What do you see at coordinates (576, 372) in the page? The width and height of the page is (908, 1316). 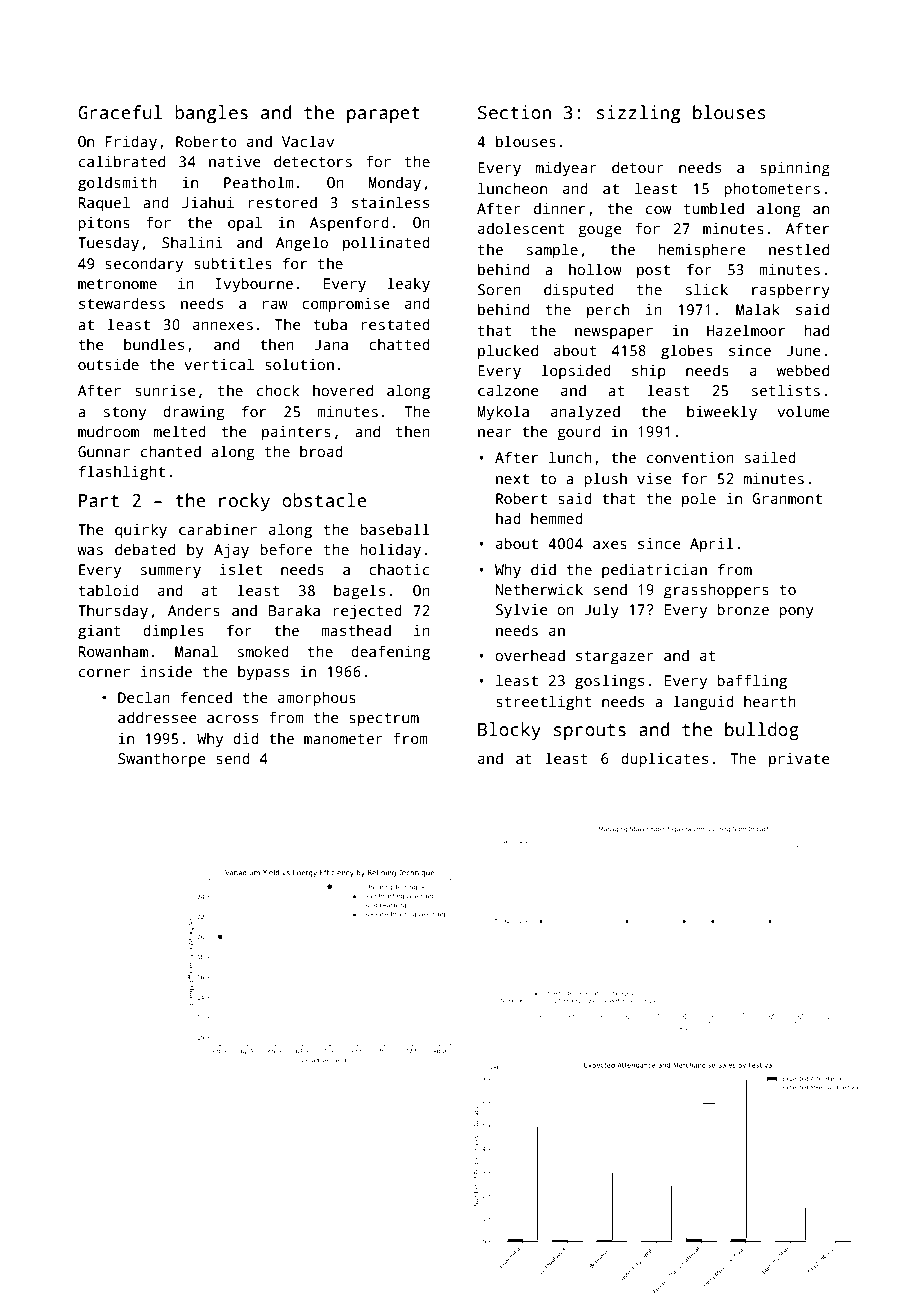 I see `lopsided` at bounding box center [576, 372].
